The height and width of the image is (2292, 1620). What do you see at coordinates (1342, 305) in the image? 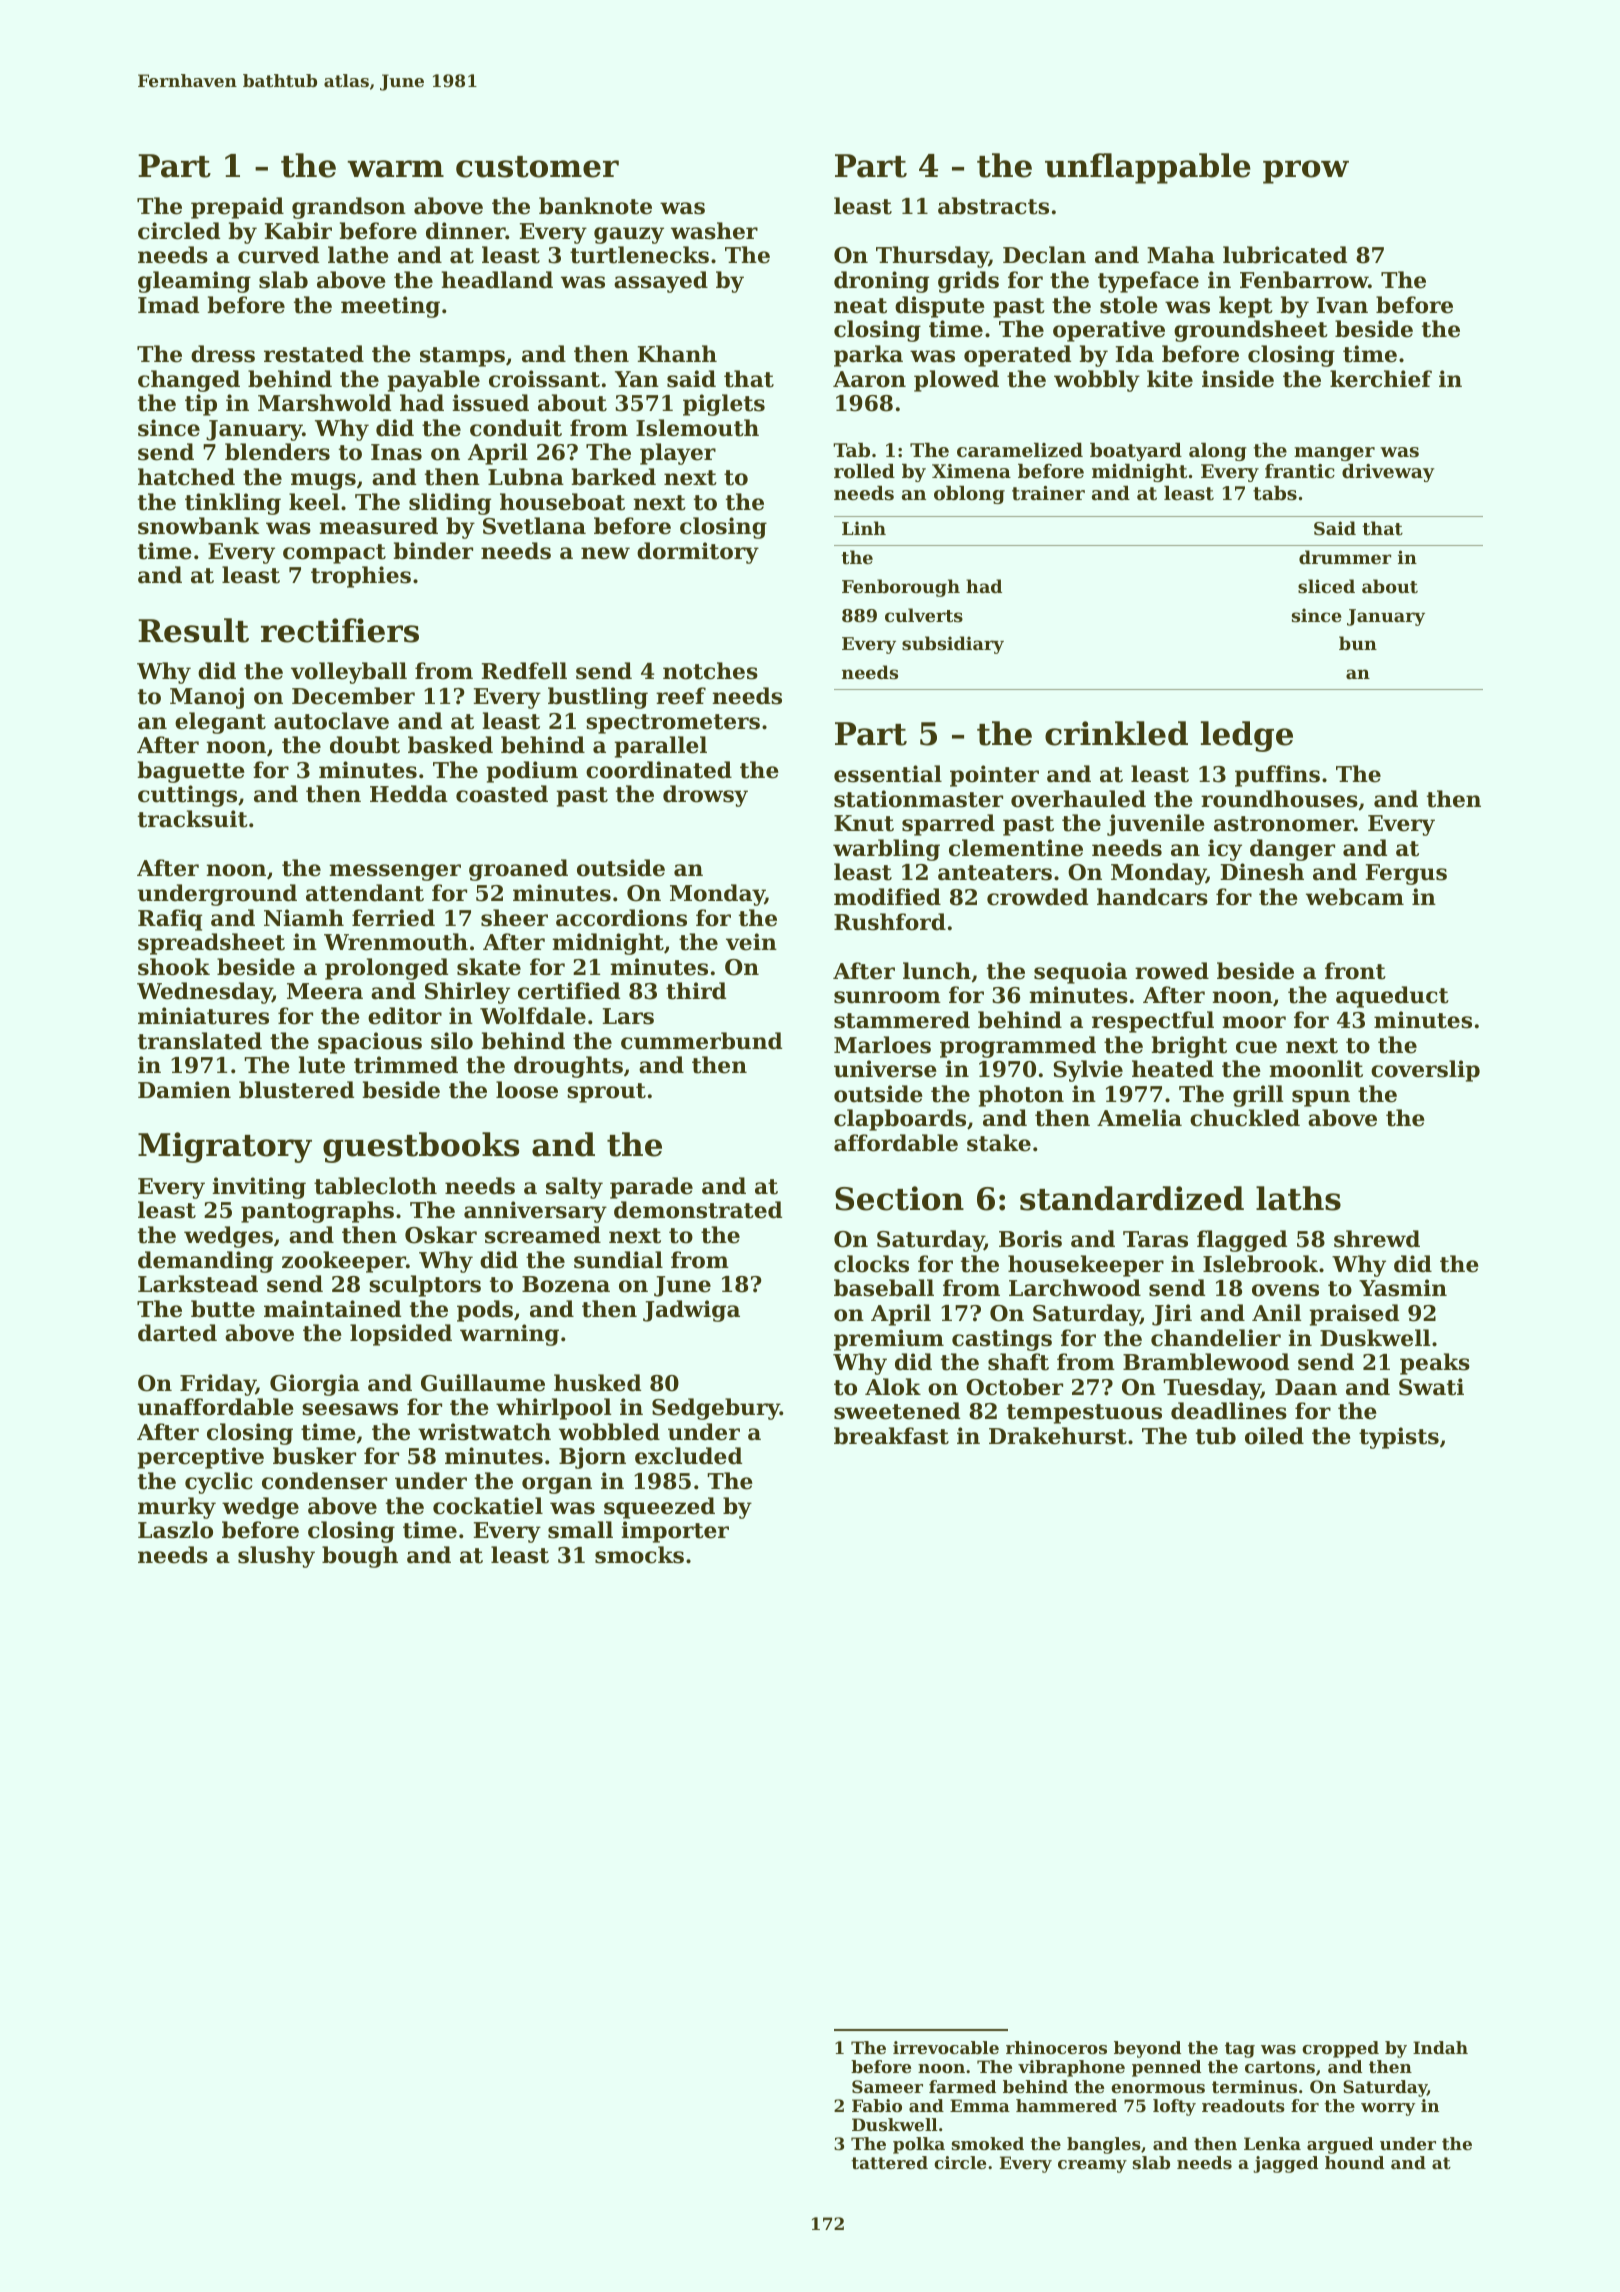
I see `Ivan` at bounding box center [1342, 305].
